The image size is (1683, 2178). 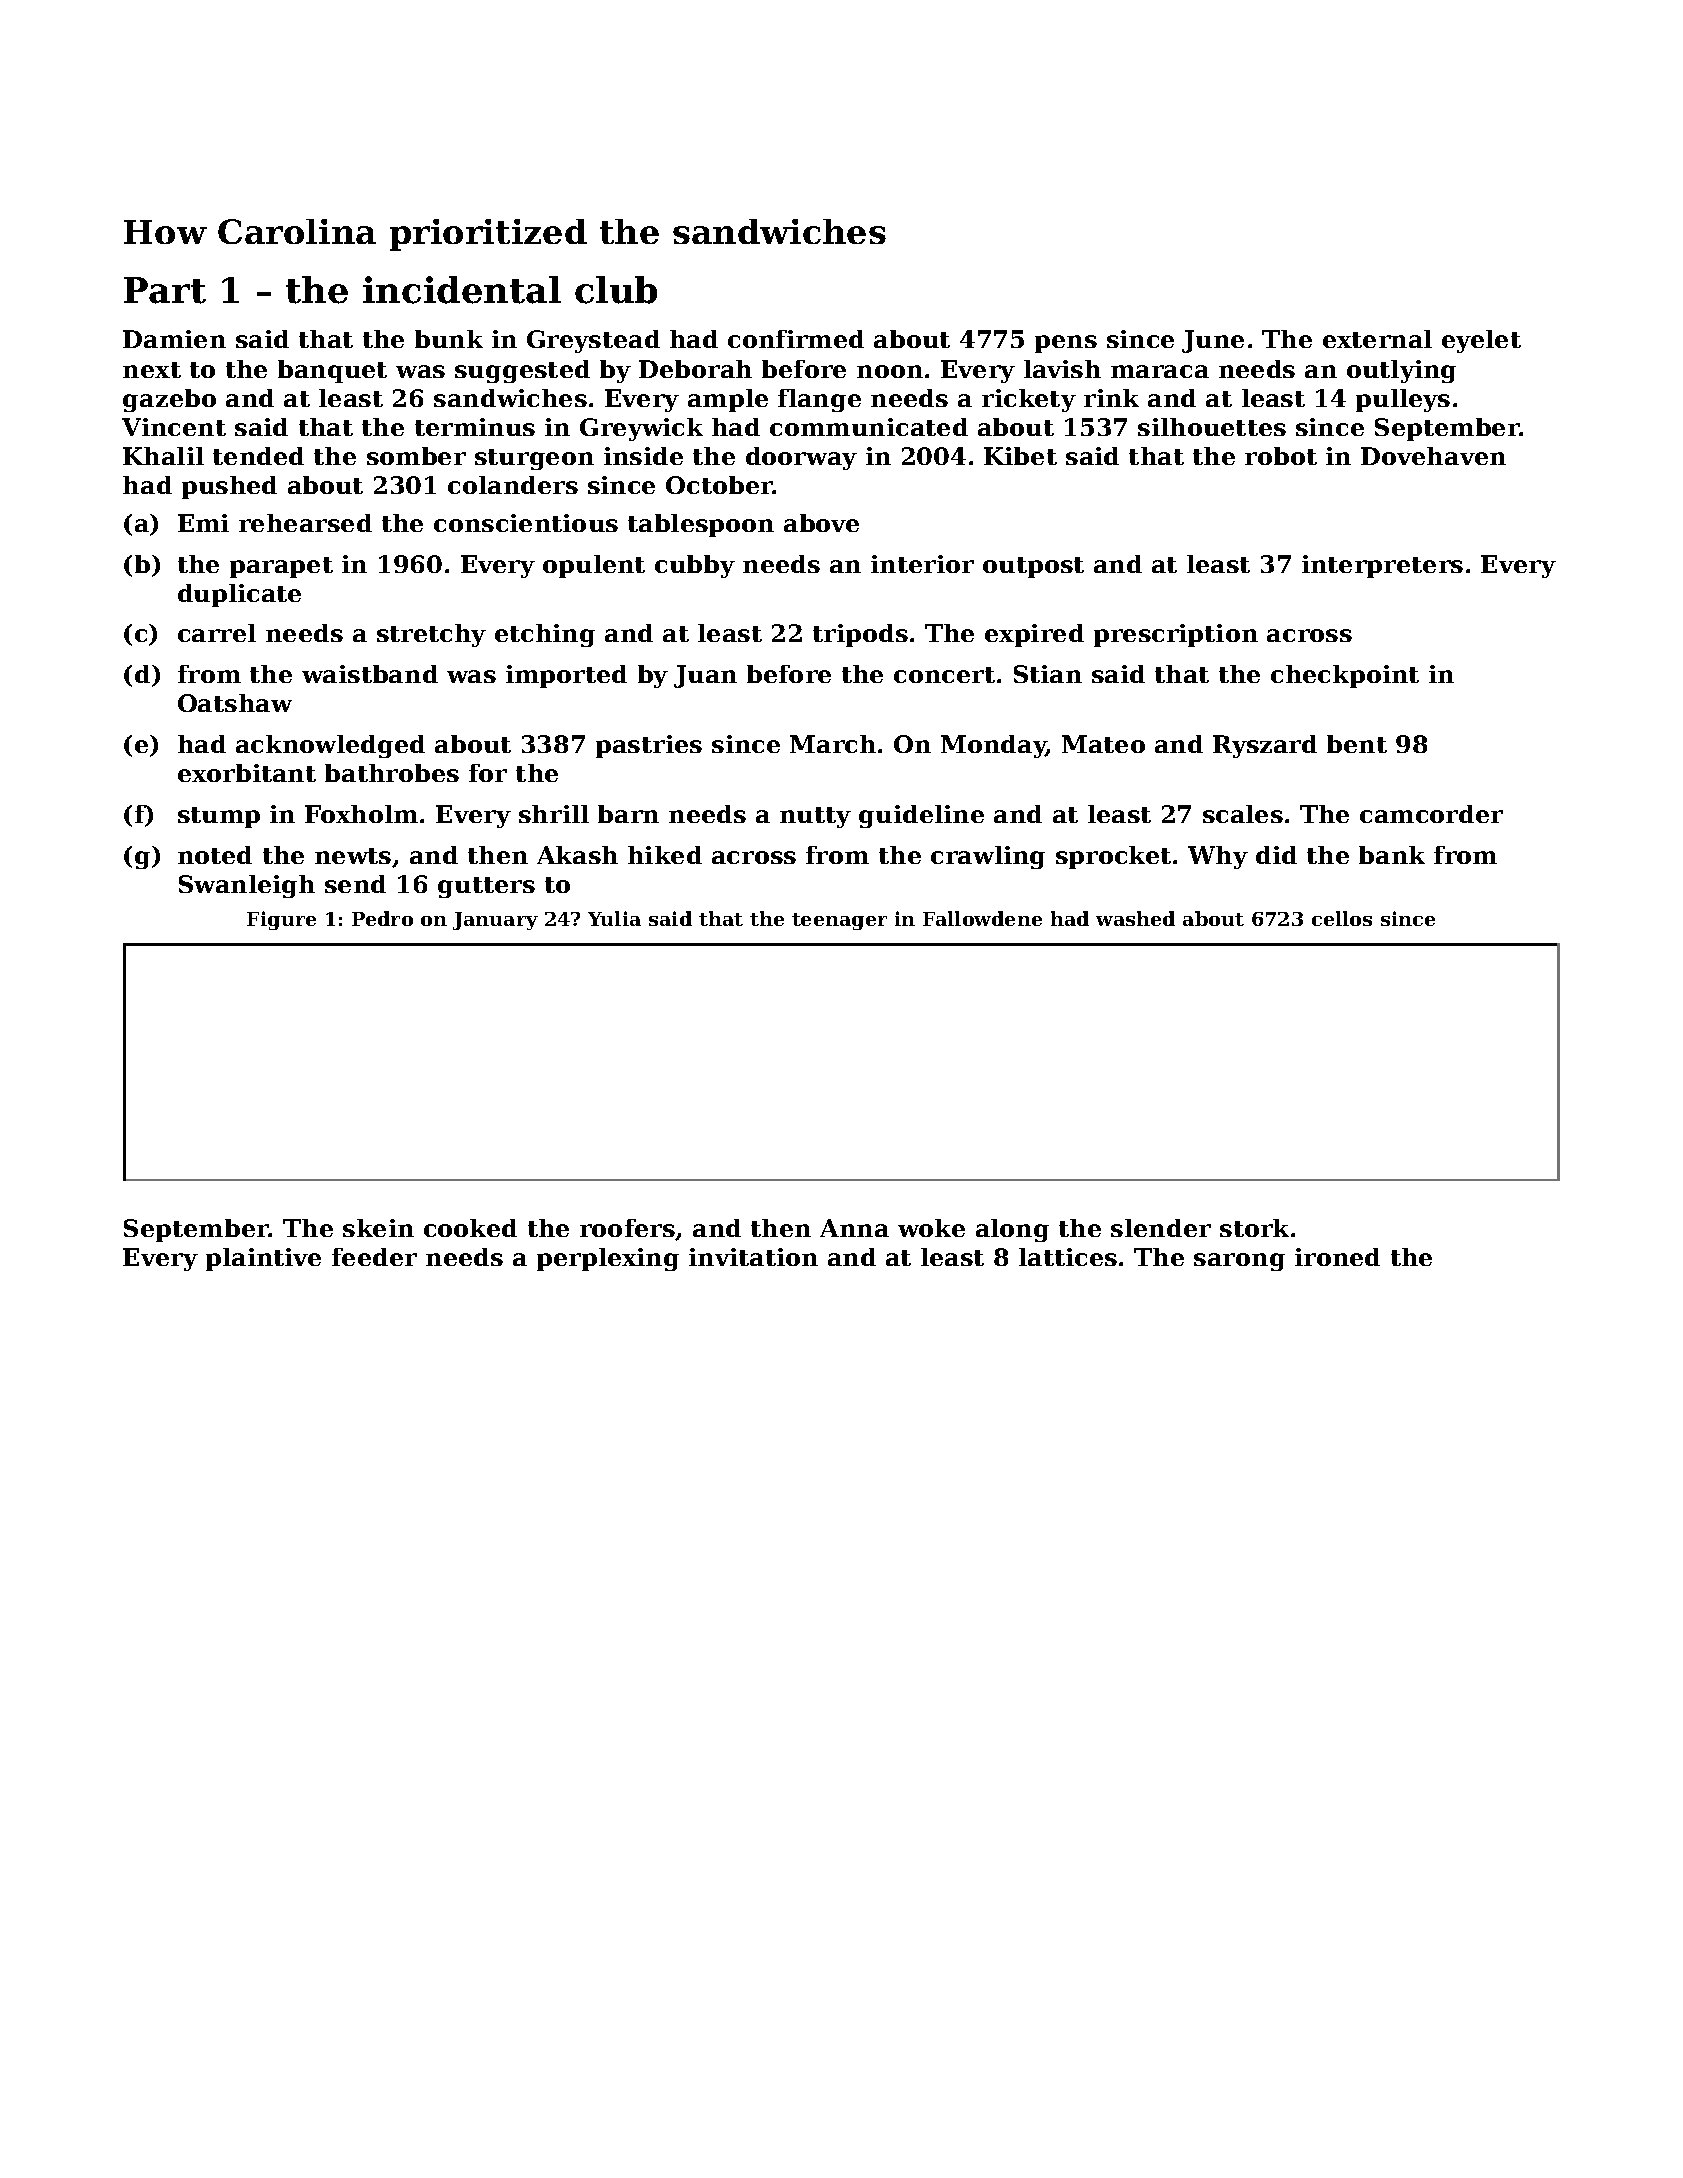 What do you see at coordinates (203, 523) in the page?
I see `Emi` at bounding box center [203, 523].
